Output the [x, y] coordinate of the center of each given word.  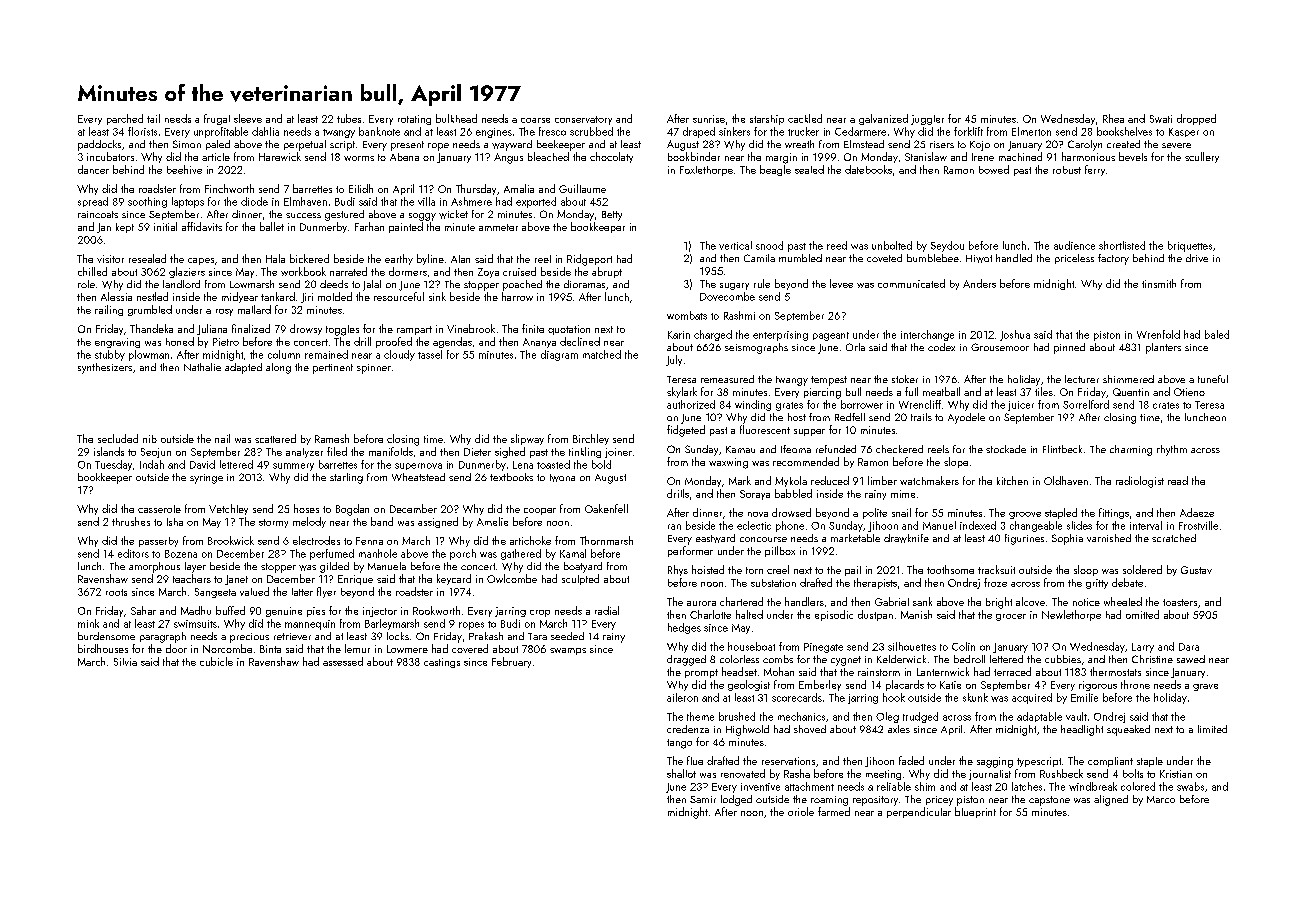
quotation [569, 330]
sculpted [580, 579]
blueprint [975, 812]
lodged [736, 800]
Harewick [280, 156]
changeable [1036, 526]
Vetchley [228, 509]
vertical [735, 245]
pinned [1069, 348]
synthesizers [105, 368]
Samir [703, 799]
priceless [1074, 259]
